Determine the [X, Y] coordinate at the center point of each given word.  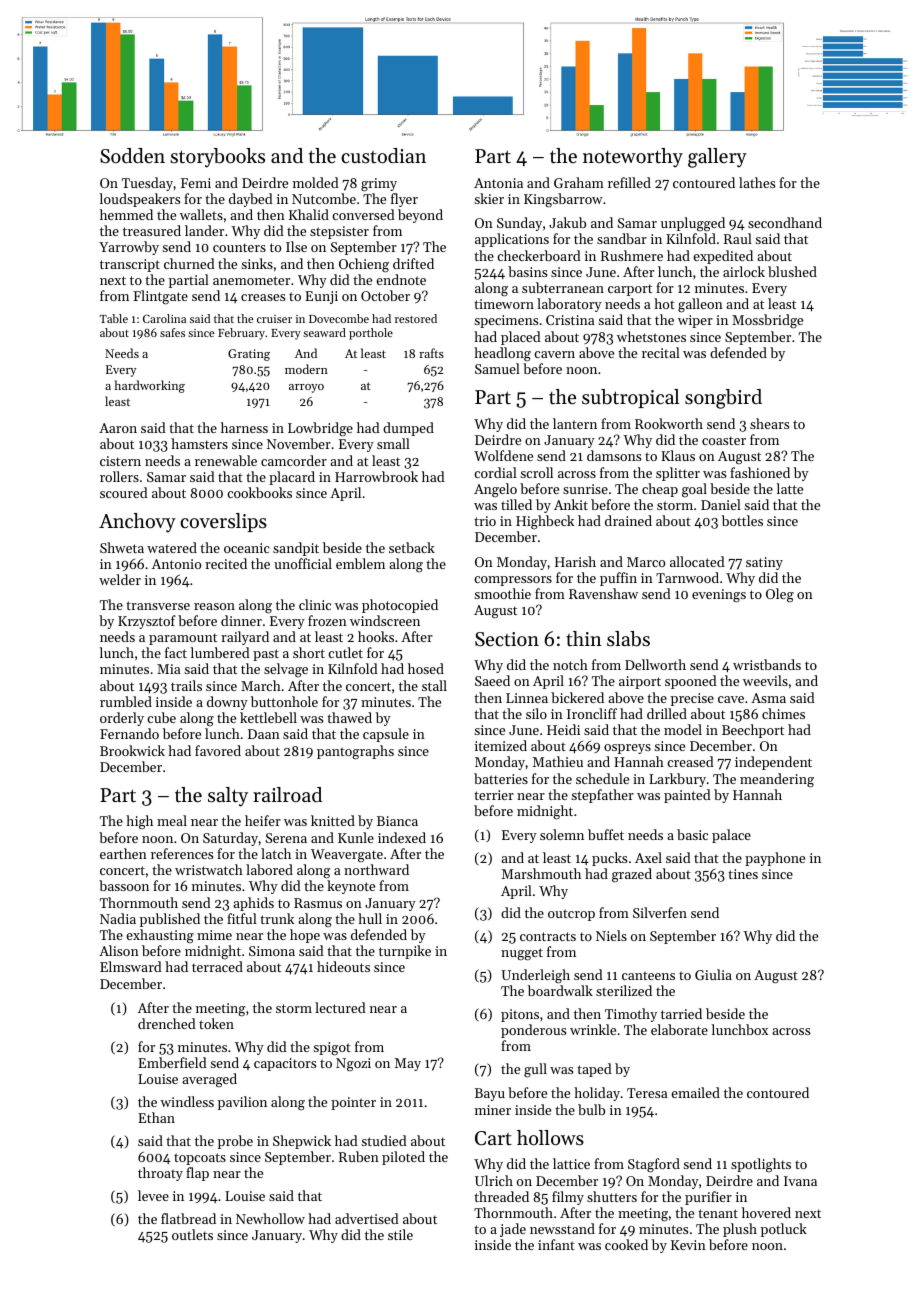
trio [485, 521]
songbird [723, 399]
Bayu [490, 1094]
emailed [695, 1092]
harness [244, 427]
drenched [167, 1023]
